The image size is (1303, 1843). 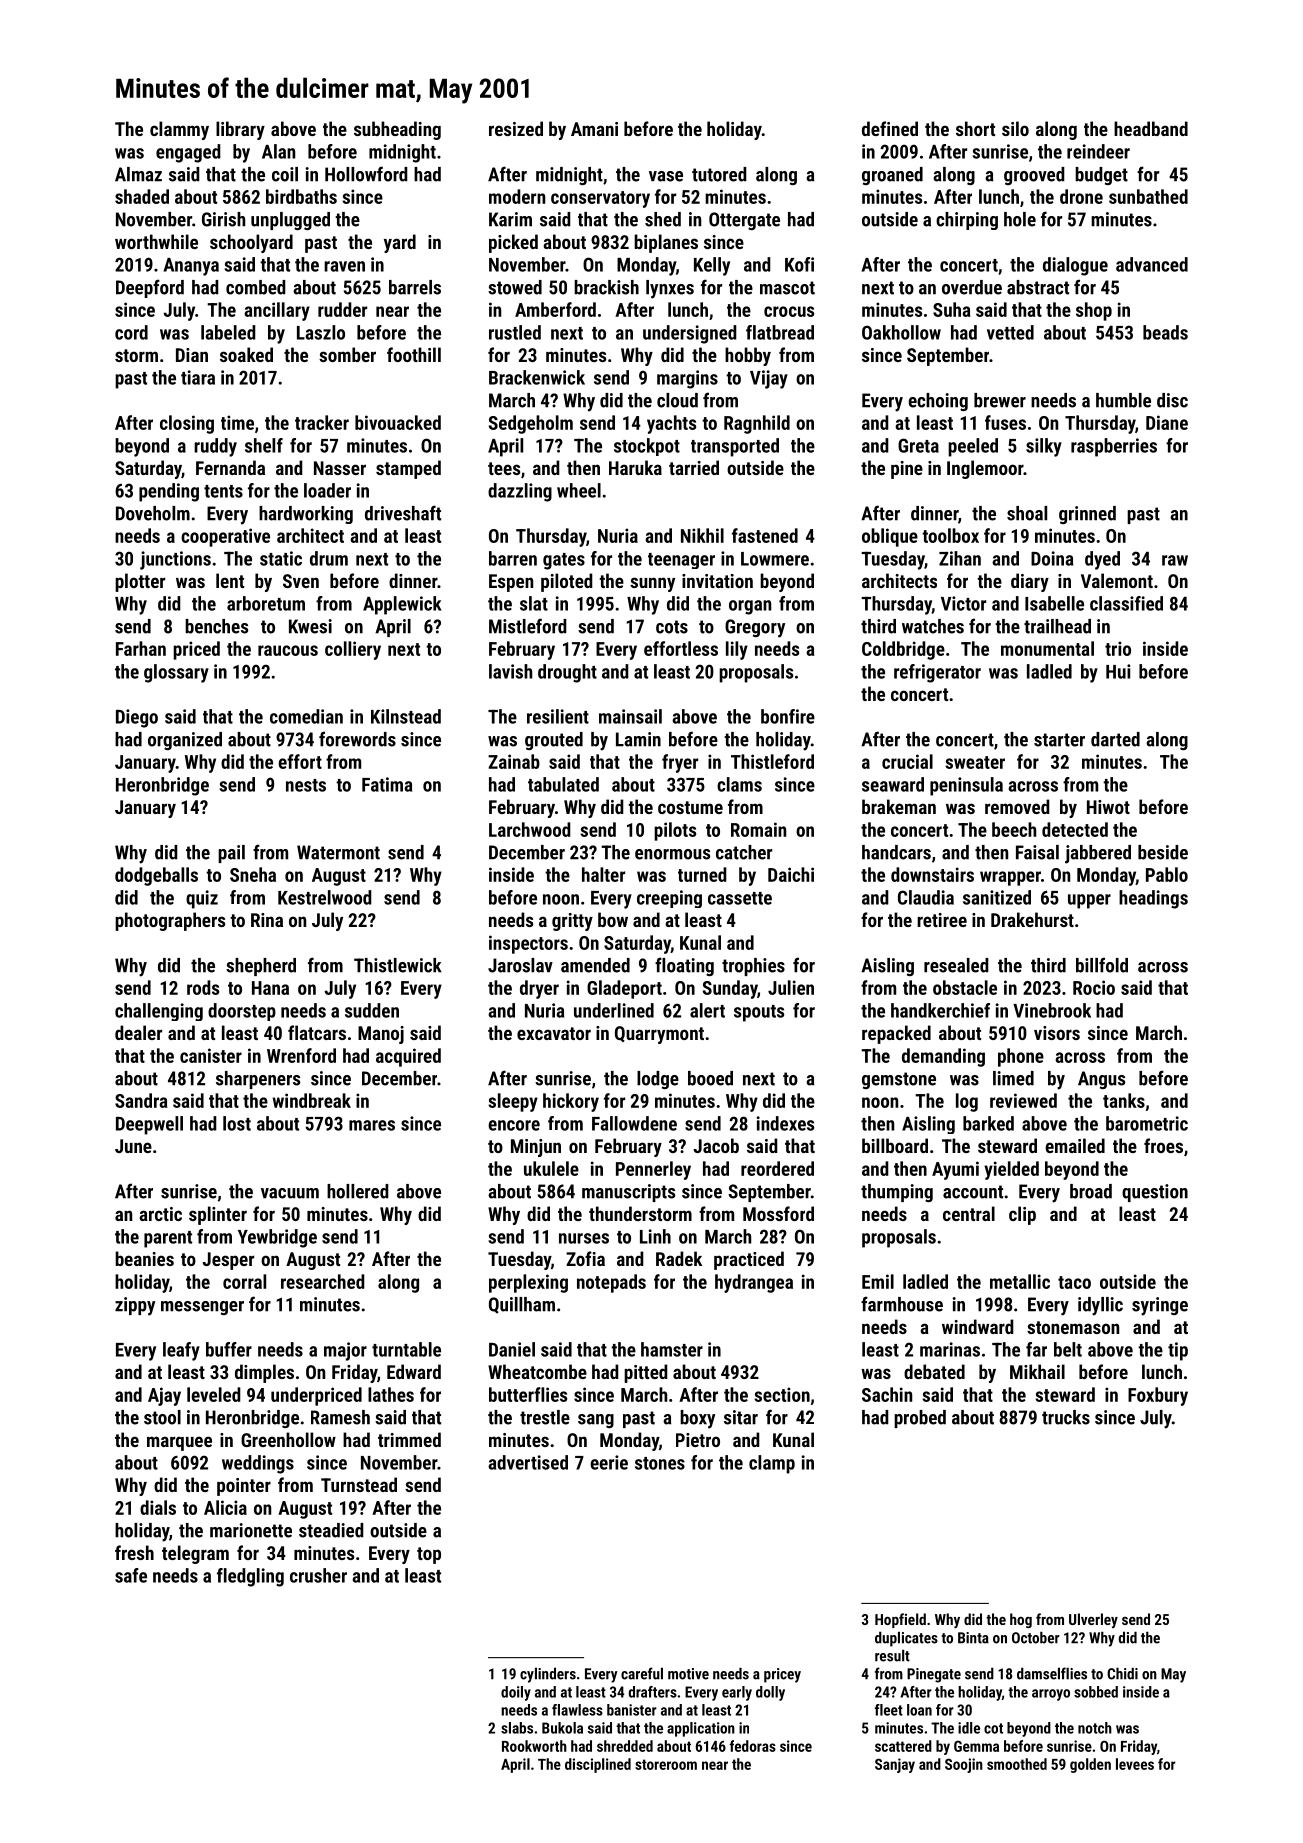 What do you see at coordinates (1052, 1010) in the screenshot?
I see `Vinebrook` at bounding box center [1052, 1010].
